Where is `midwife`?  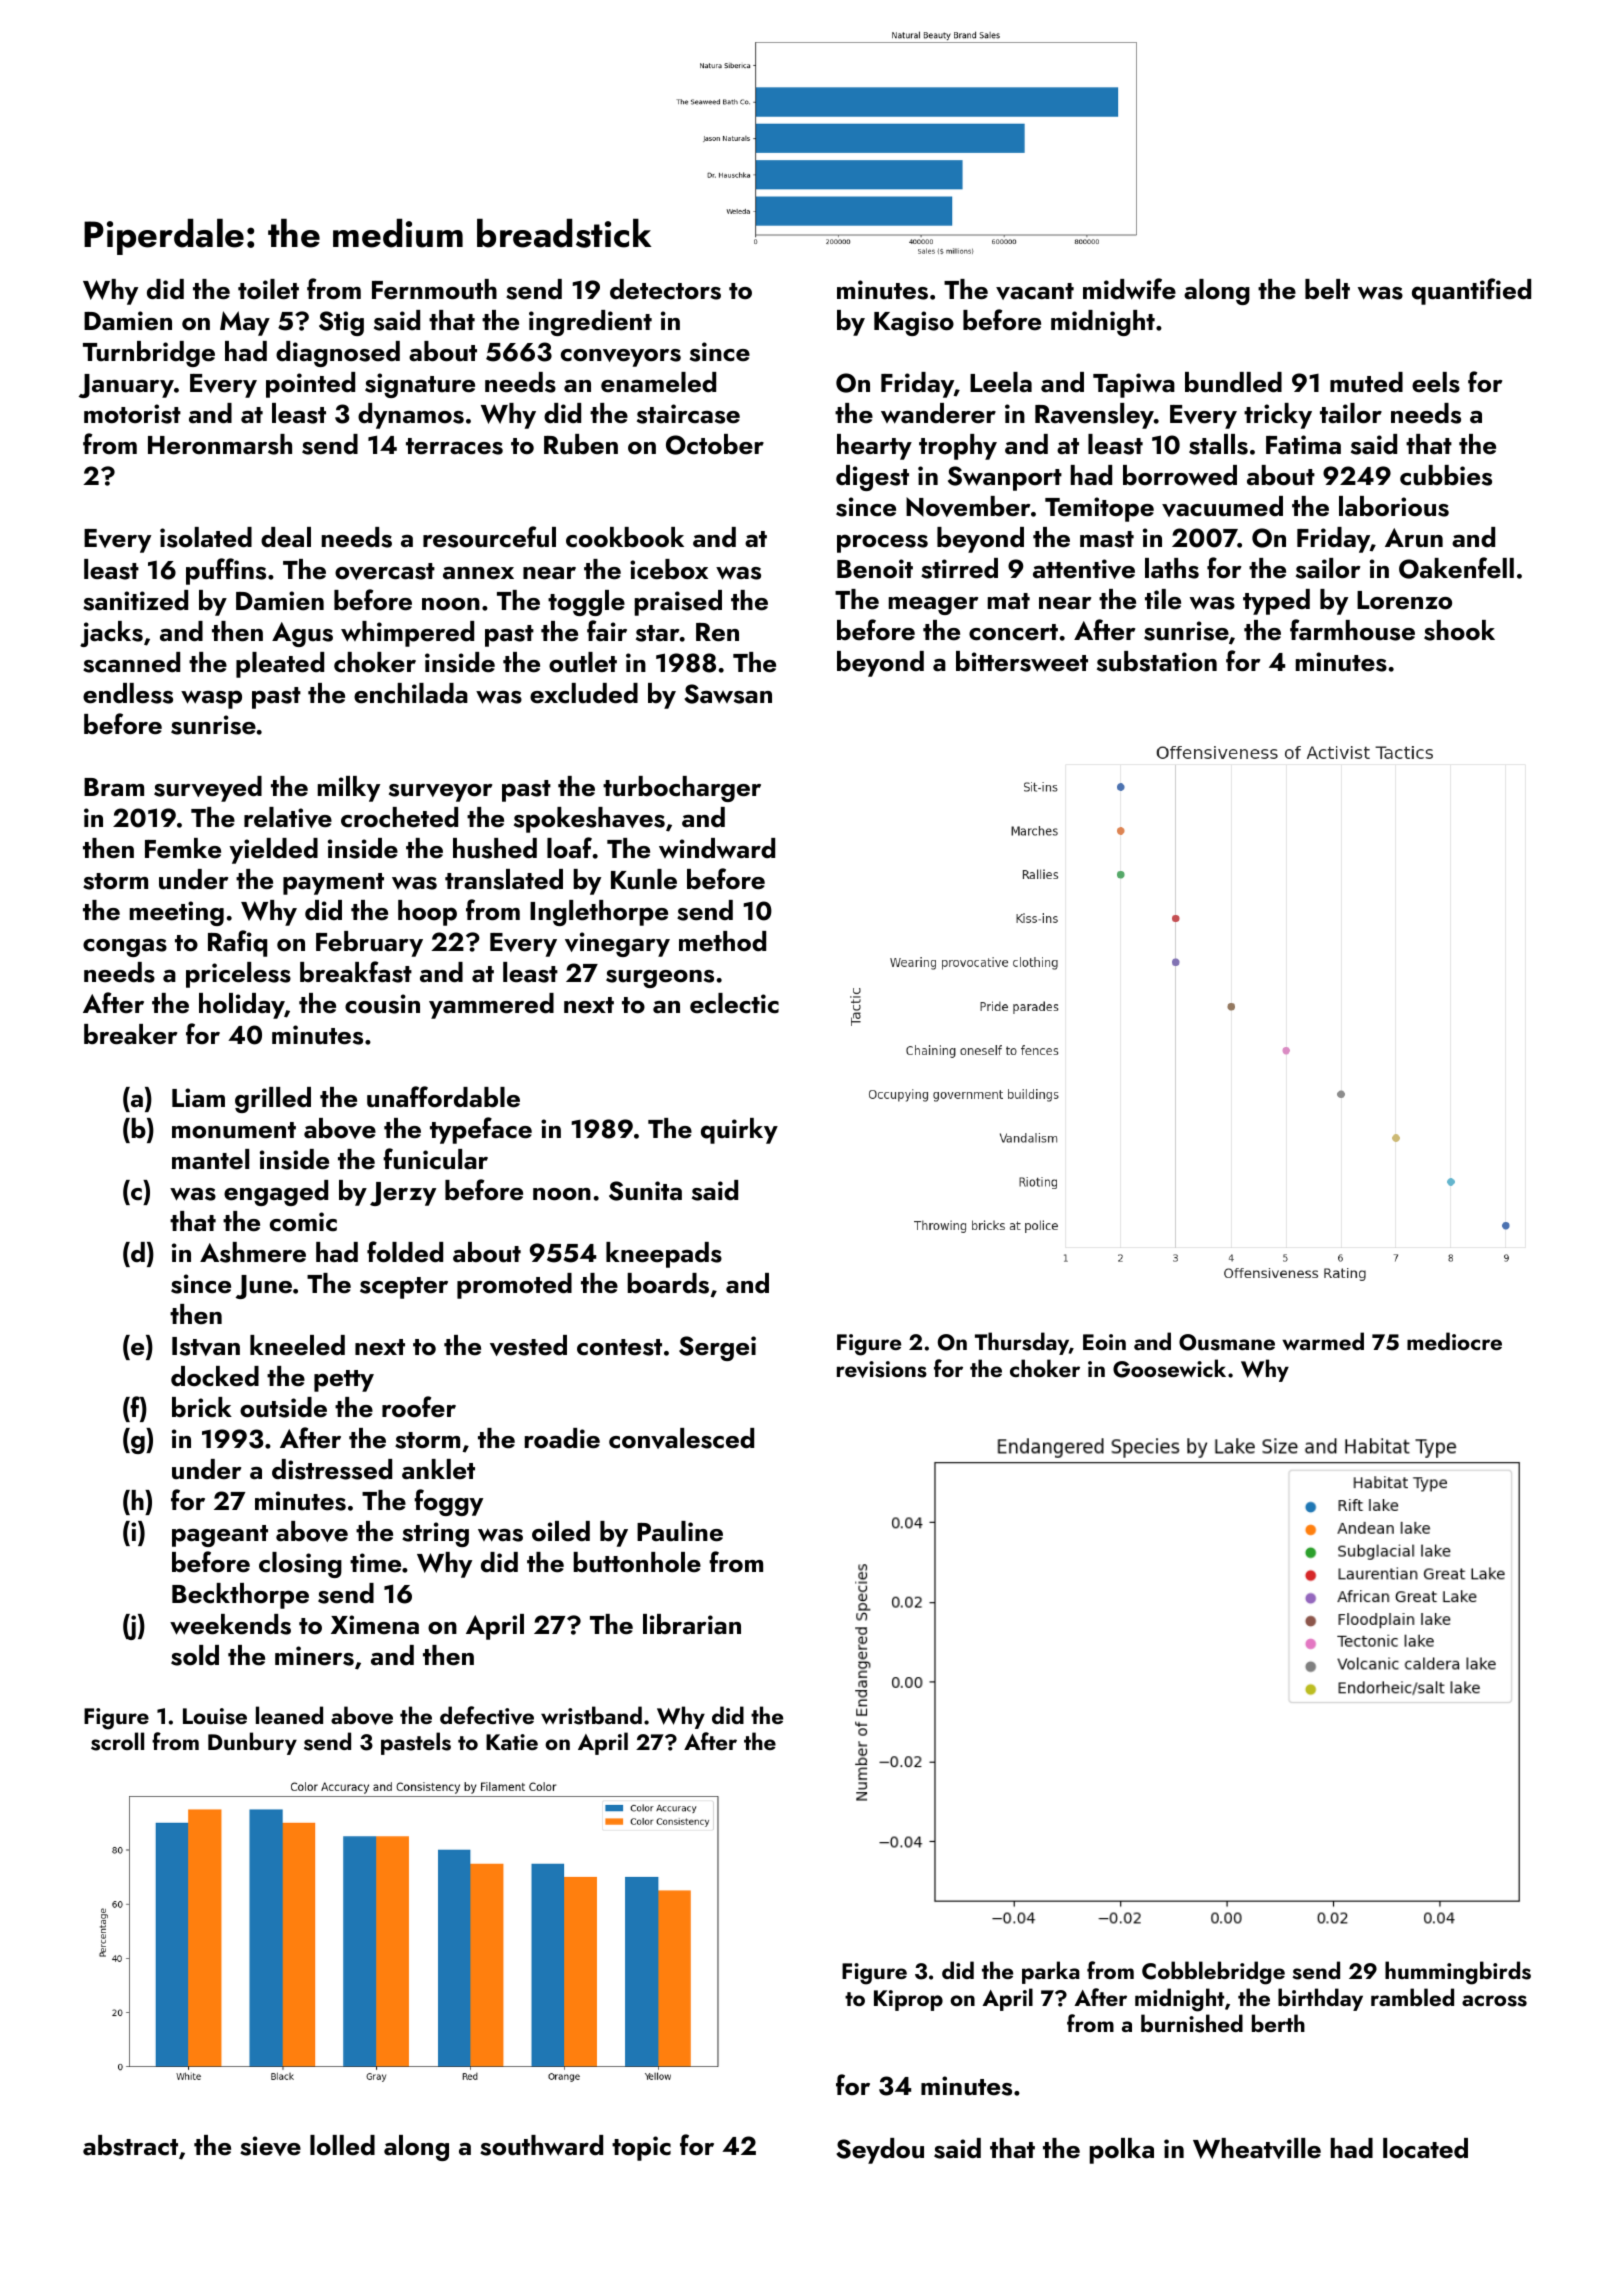
midwife is located at coordinates (1129, 289).
